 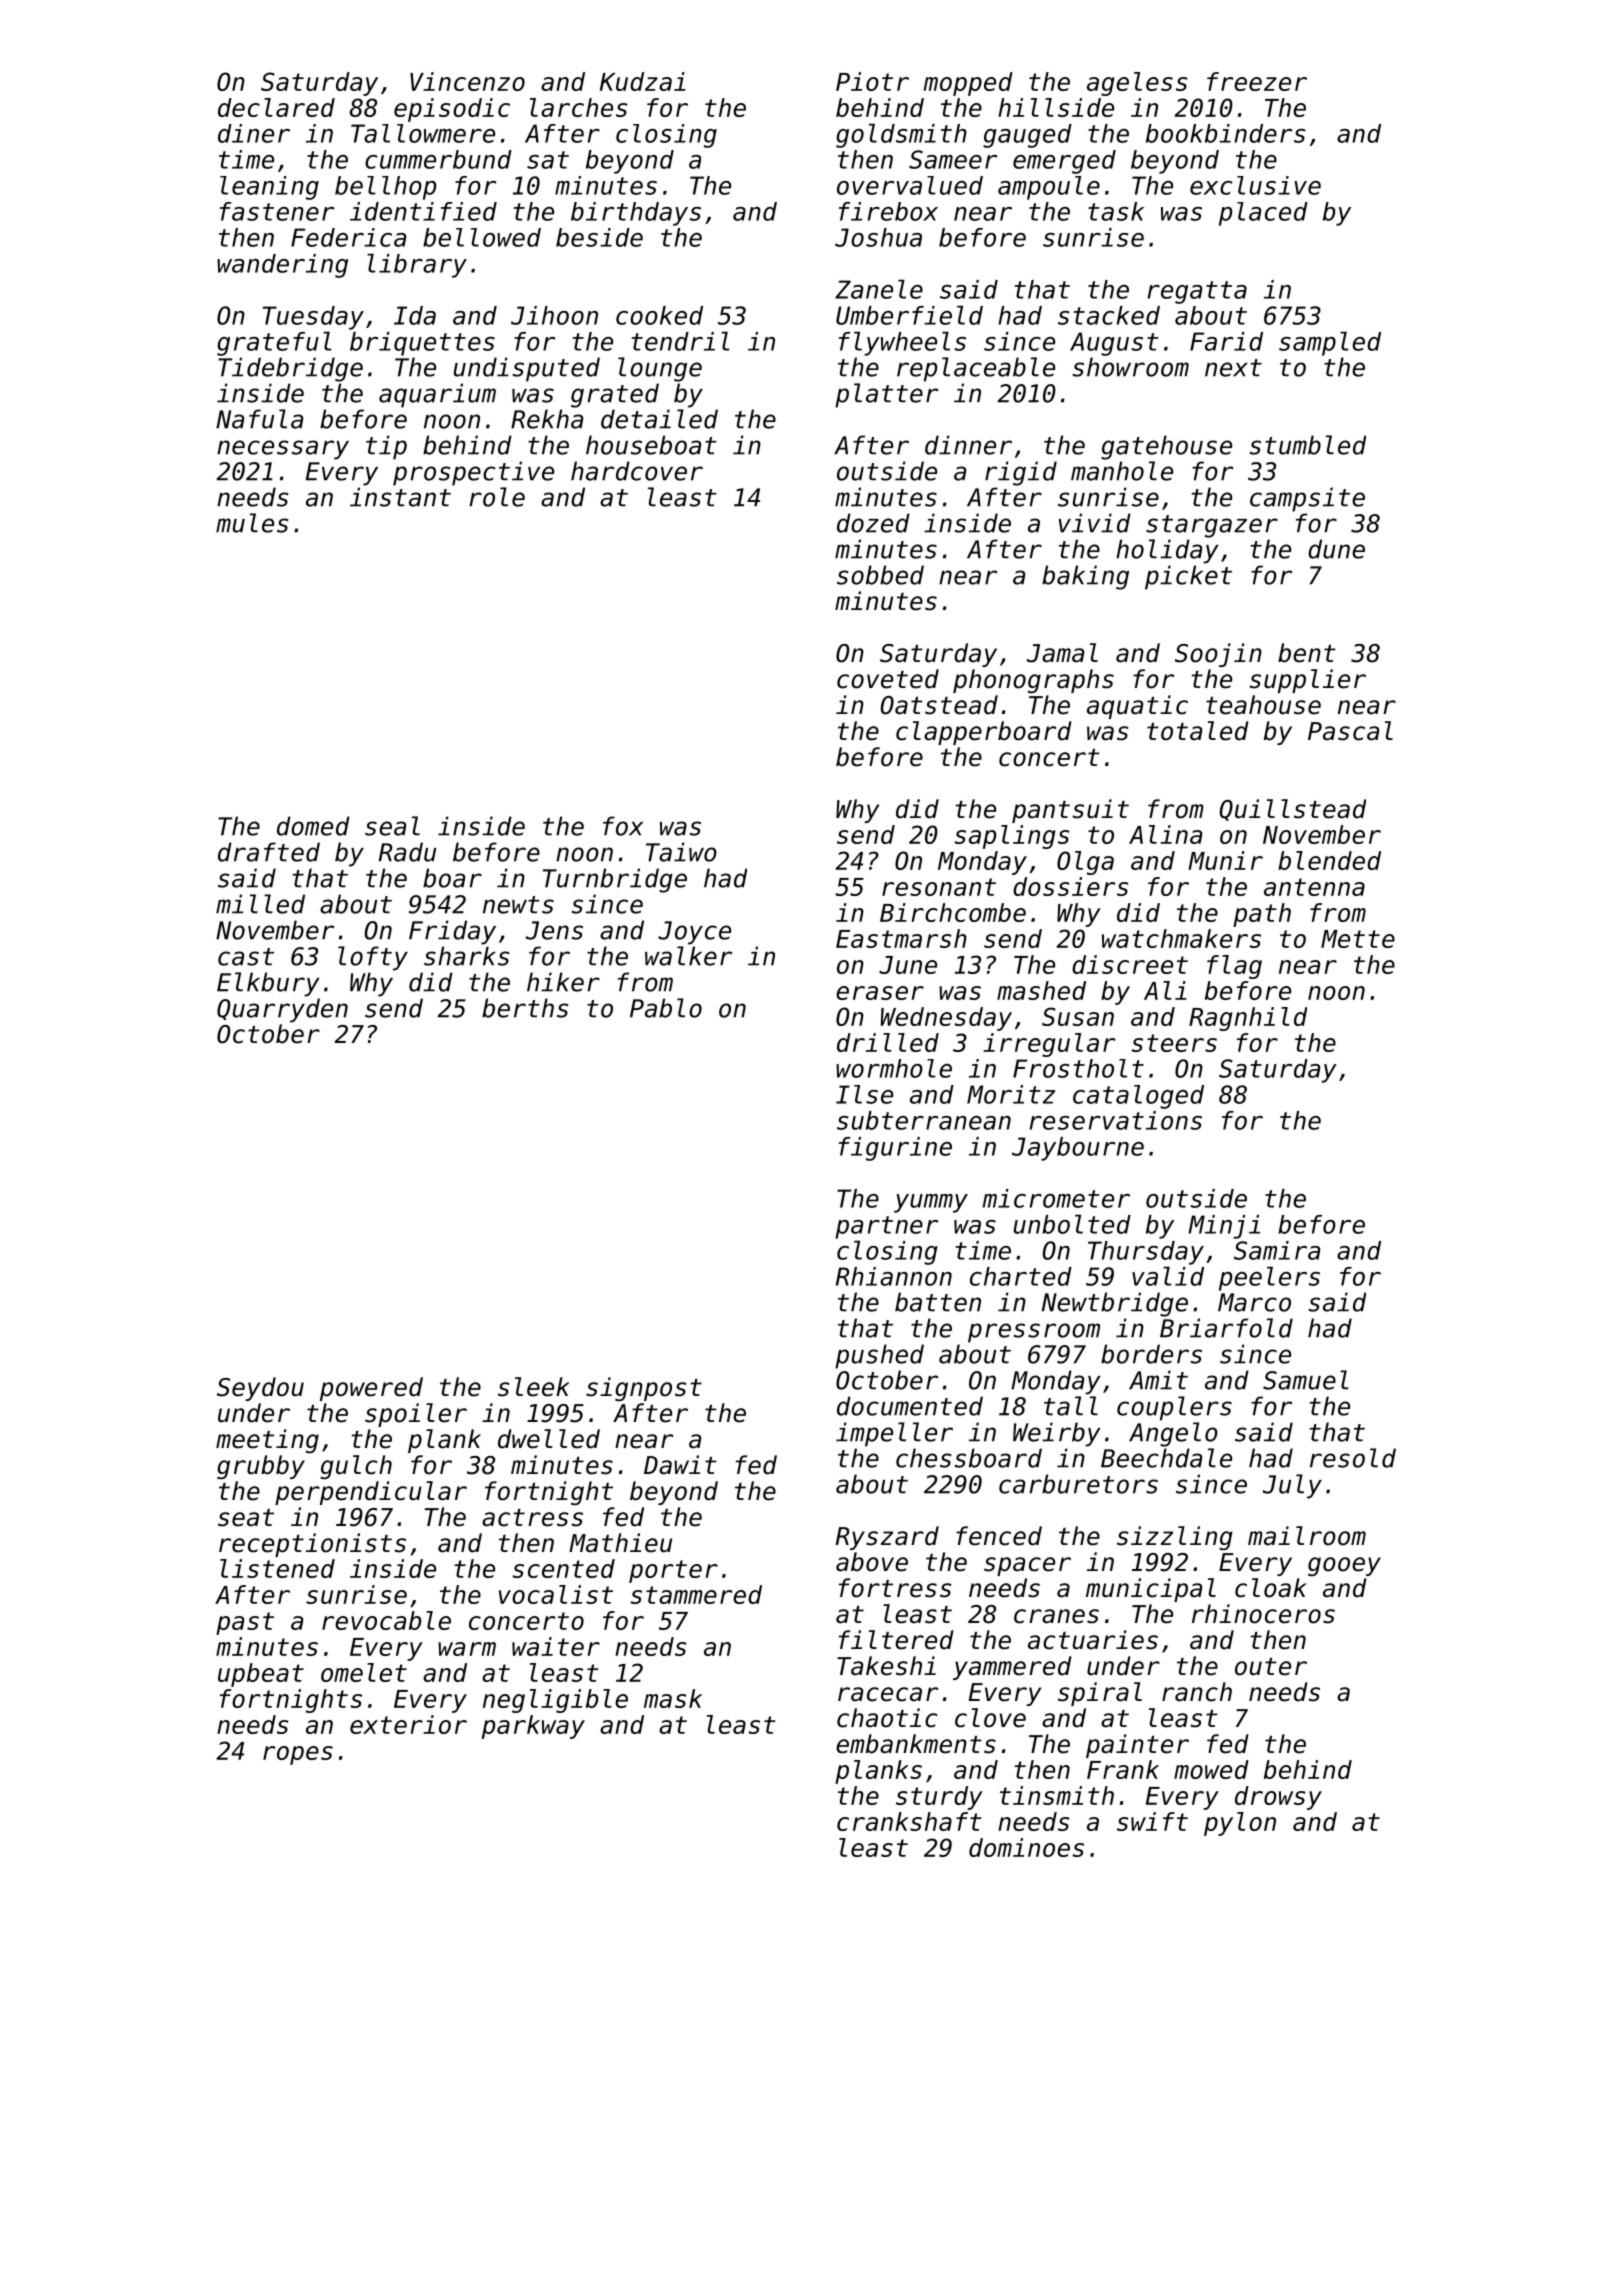 What do you see at coordinates (497, 497) in the page?
I see `role` at bounding box center [497, 497].
